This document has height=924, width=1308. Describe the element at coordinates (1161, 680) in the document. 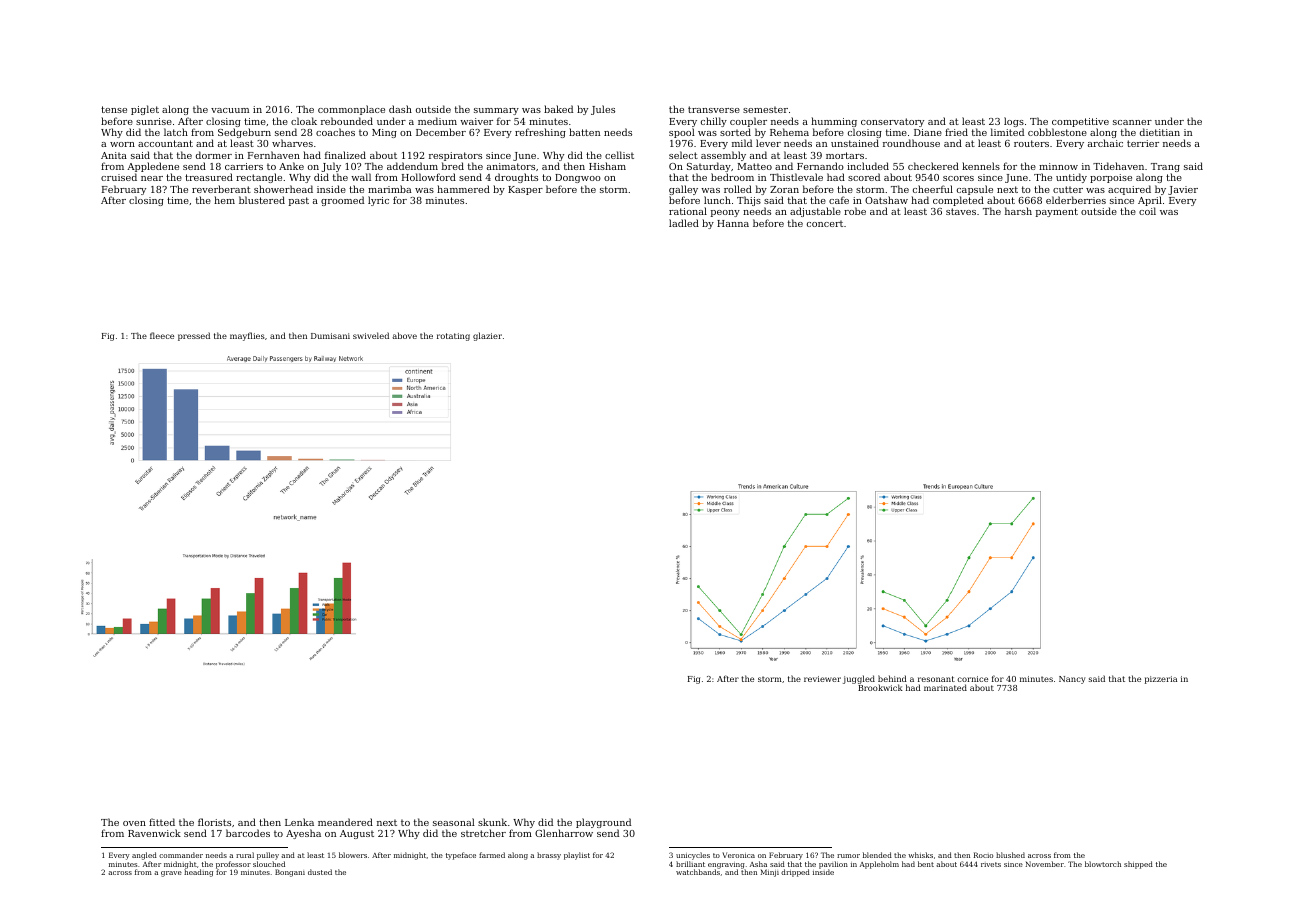

I see `pizzeria` at that location.
